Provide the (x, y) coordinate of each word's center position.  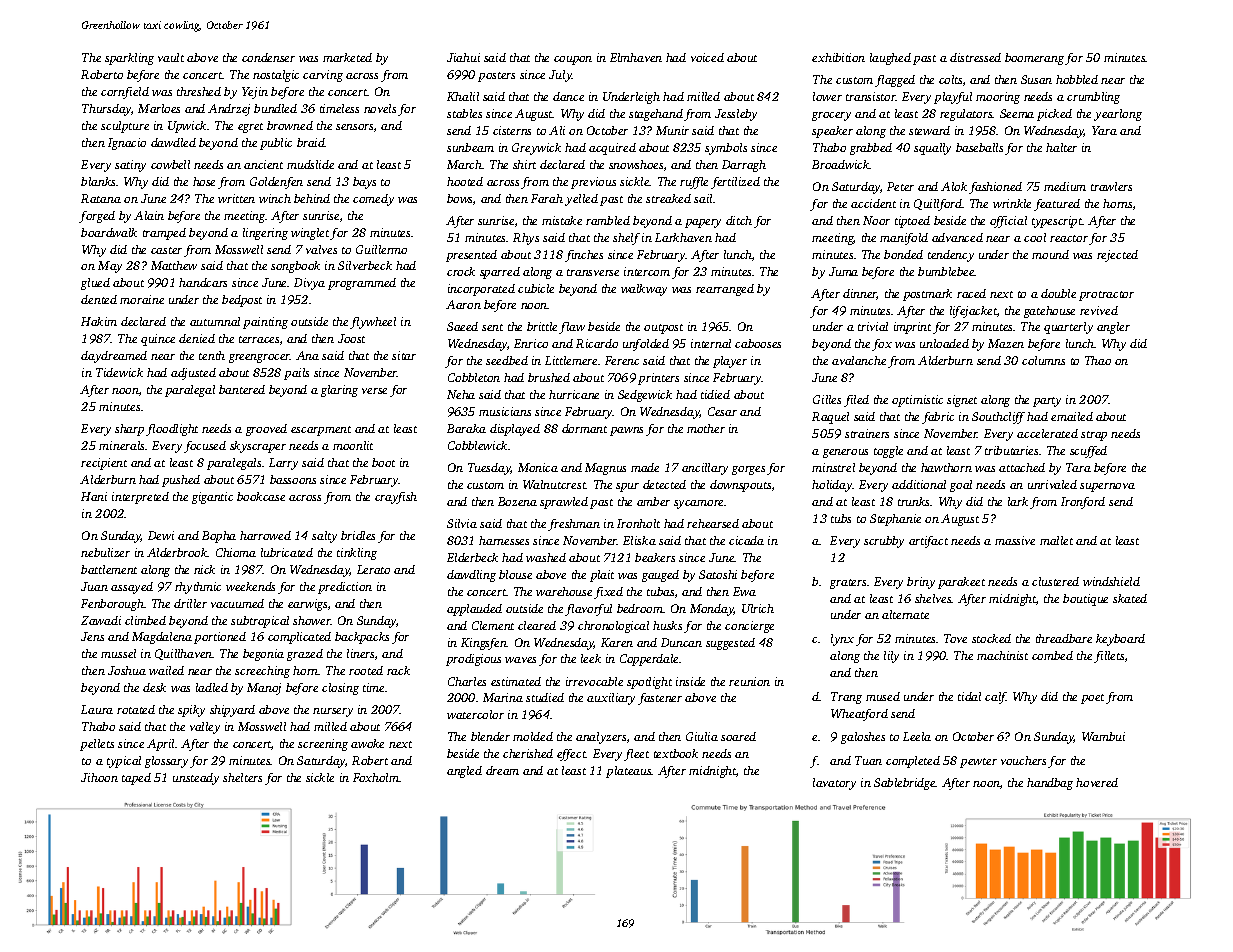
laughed (890, 59)
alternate (905, 614)
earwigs (307, 605)
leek (591, 658)
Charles (467, 681)
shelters (242, 777)
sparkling (129, 59)
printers (658, 379)
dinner (860, 294)
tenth (212, 355)
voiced (707, 57)
